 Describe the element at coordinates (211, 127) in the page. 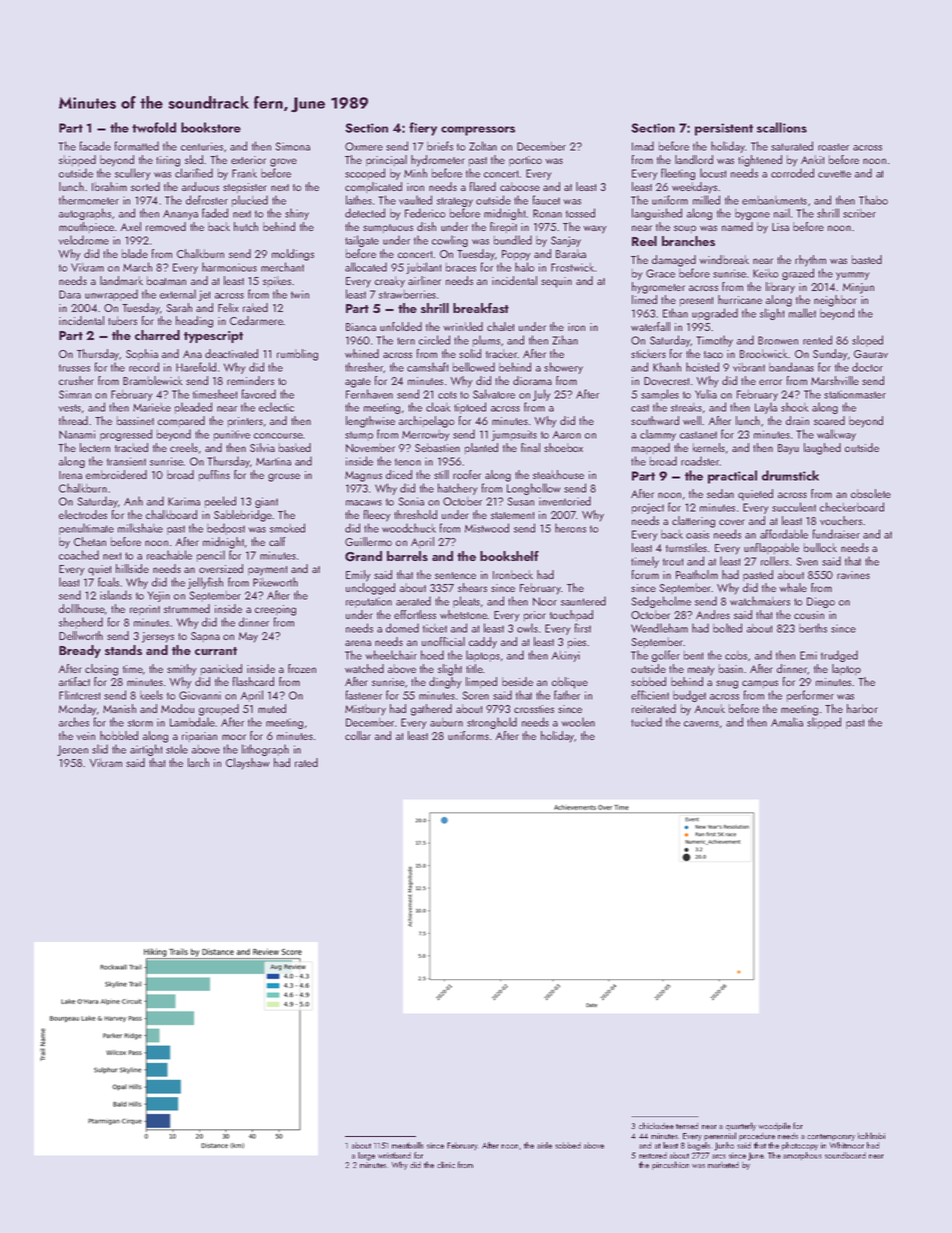

I see `bookstore` at that location.
